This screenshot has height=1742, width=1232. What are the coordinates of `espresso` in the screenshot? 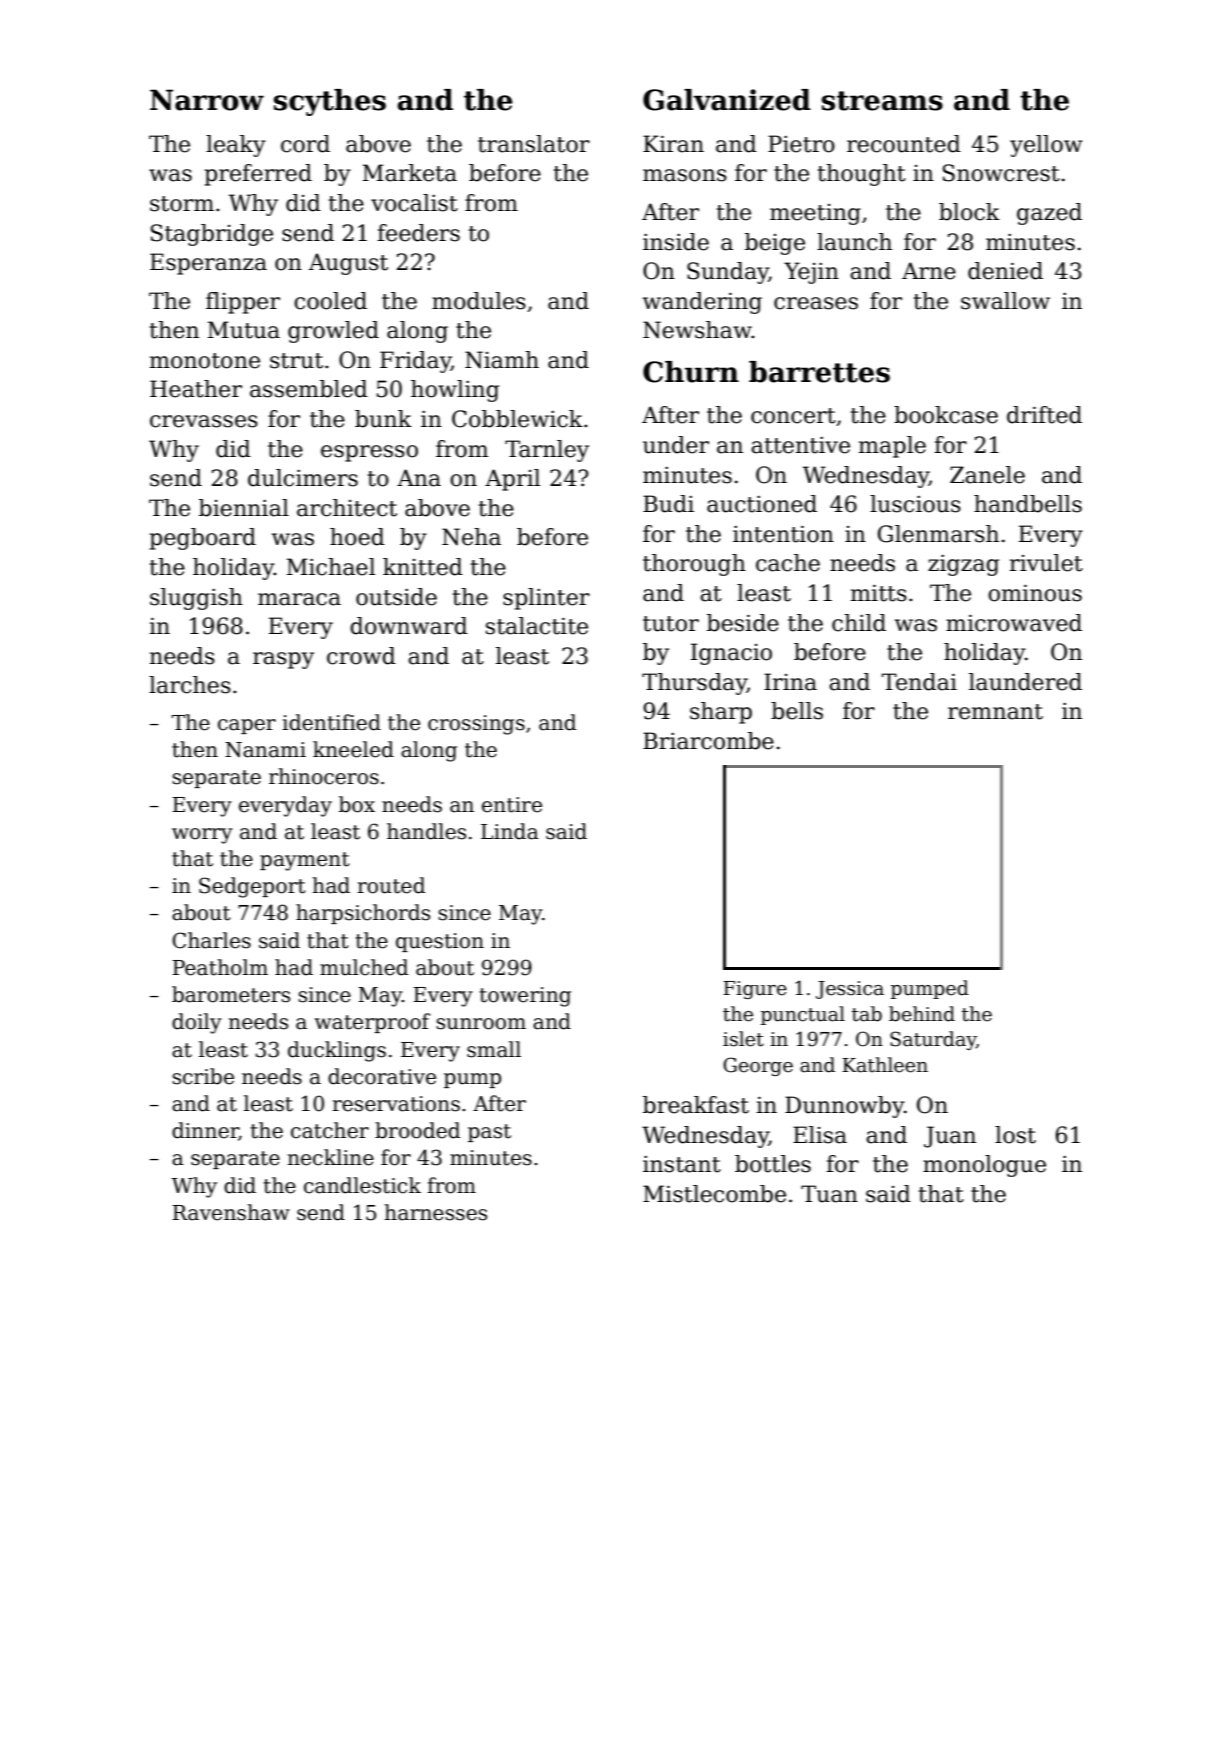 It's located at (369, 453).
